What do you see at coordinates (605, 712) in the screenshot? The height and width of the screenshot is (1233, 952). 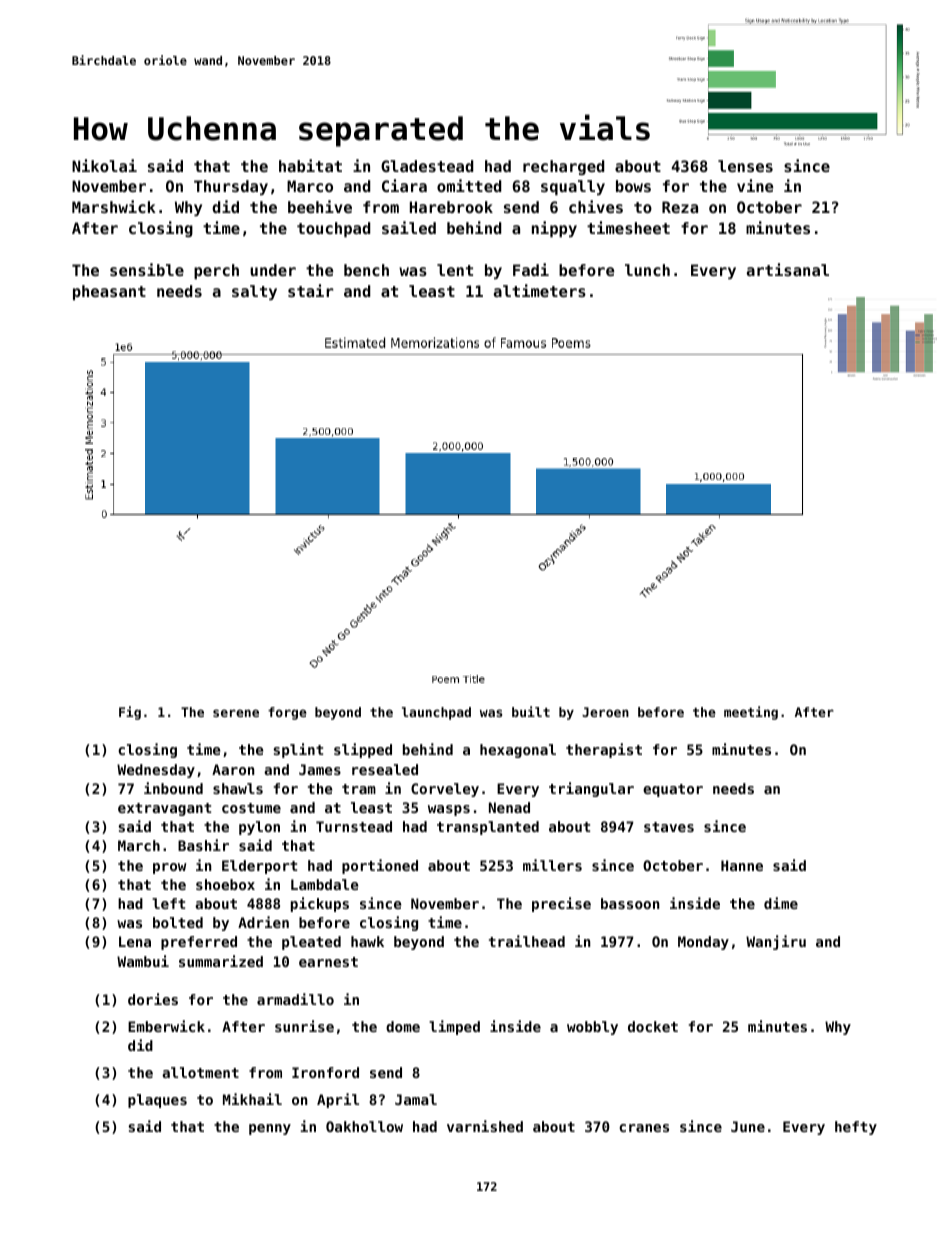 I see `Jeroen` at bounding box center [605, 712].
